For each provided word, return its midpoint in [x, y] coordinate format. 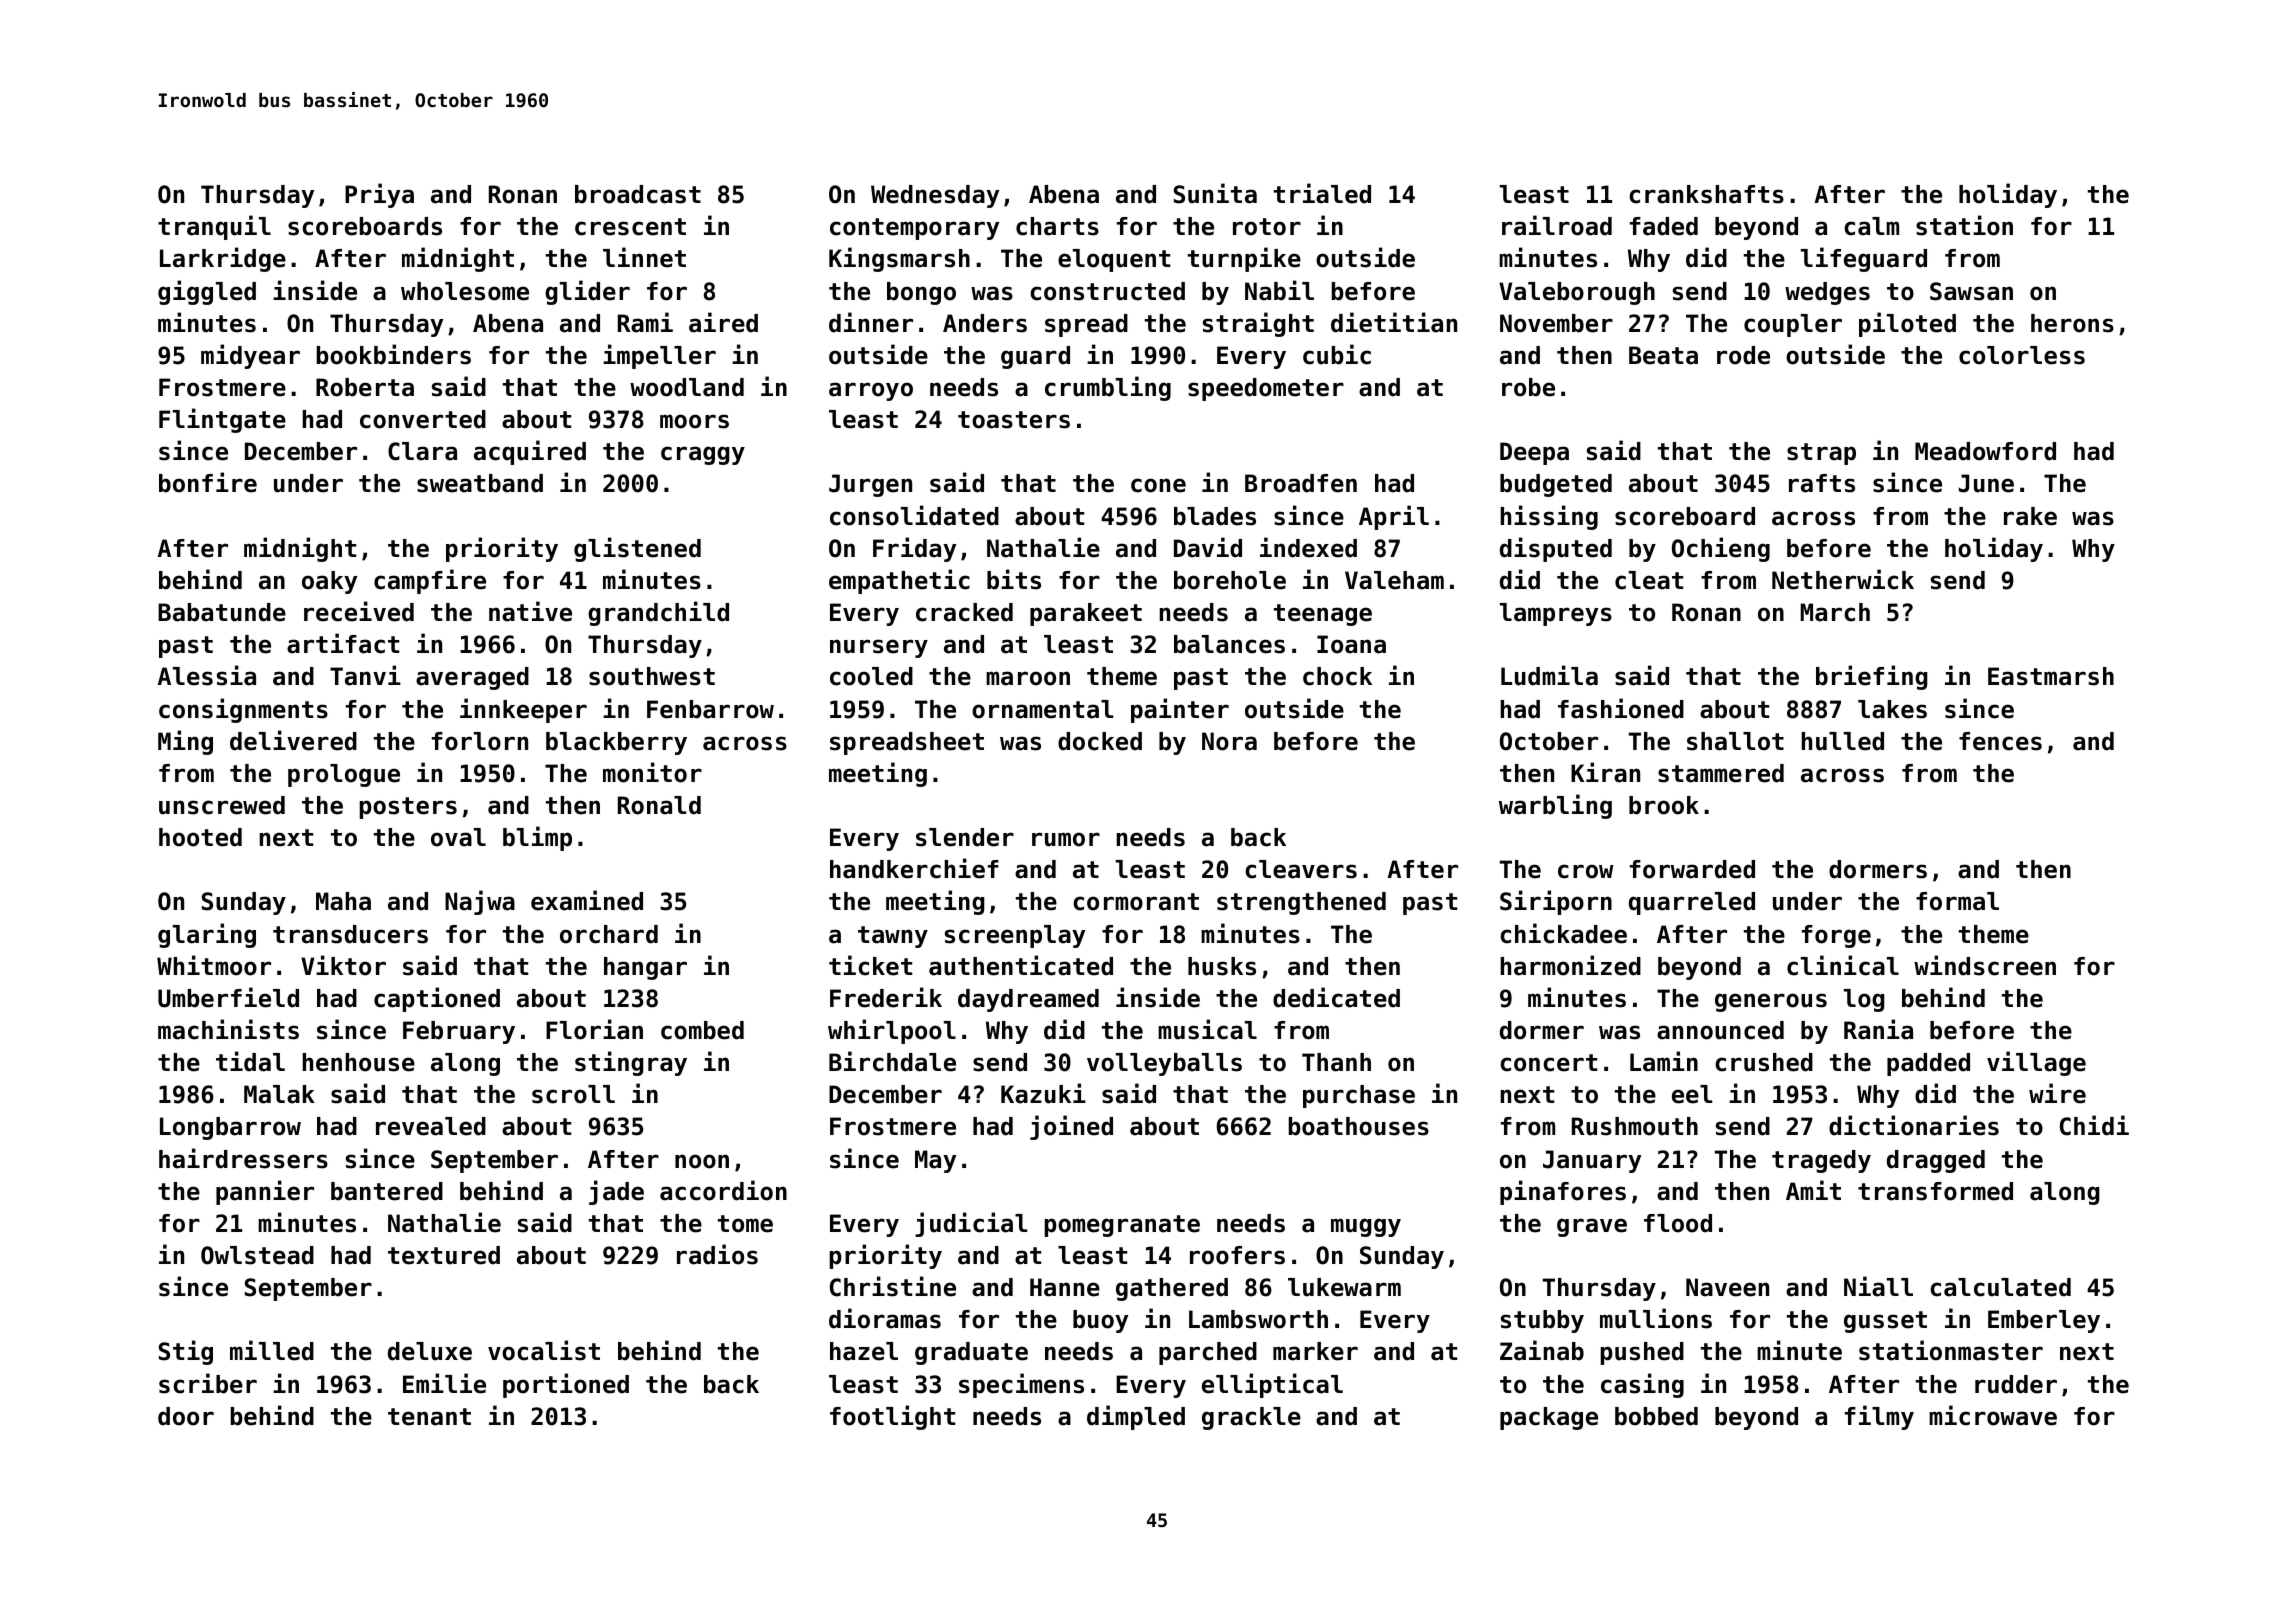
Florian [594, 1029]
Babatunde [222, 612]
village [2036, 1063]
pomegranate [1122, 1226]
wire [2057, 1093]
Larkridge [223, 259]
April [1394, 517]
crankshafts [1706, 194]
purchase [1359, 1096]
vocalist [544, 1350]
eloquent [1114, 260]
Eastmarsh [2051, 676]
